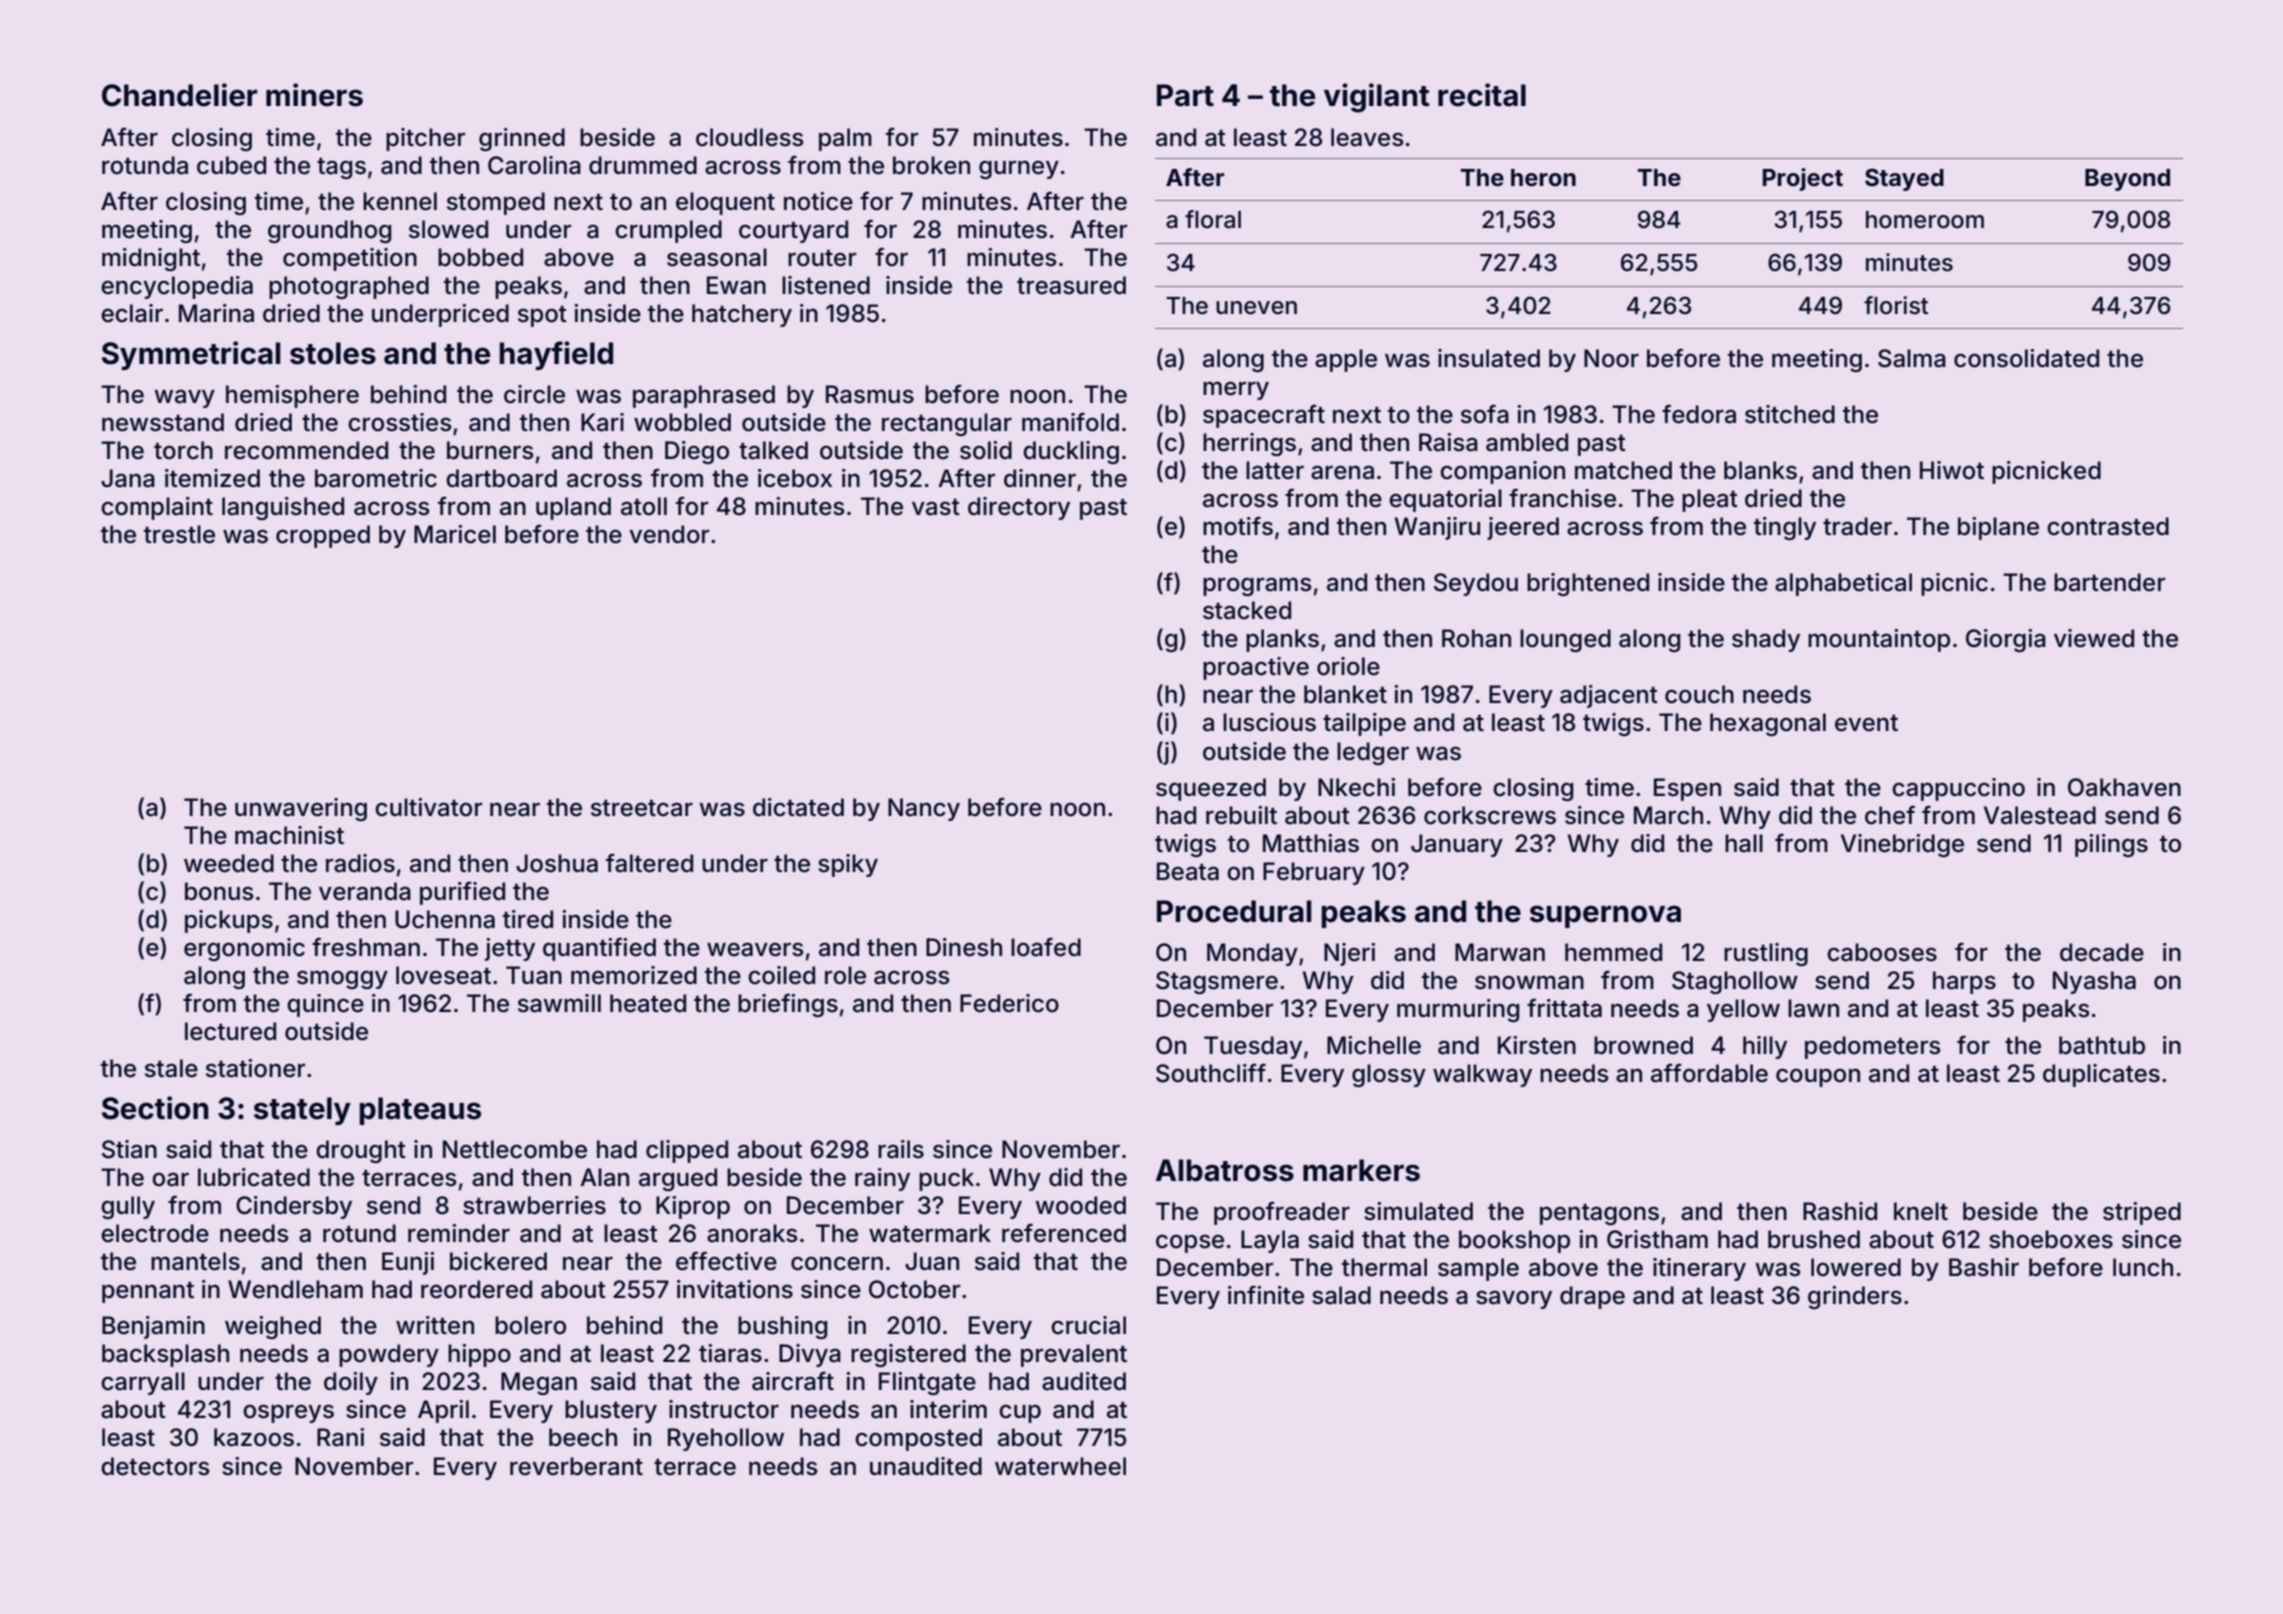 Image resolution: width=2283 pixels, height=1614 pixels. What do you see at coordinates (2143, 1267) in the screenshot?
I see `lunch` at bounding box center [2143, 1267].
